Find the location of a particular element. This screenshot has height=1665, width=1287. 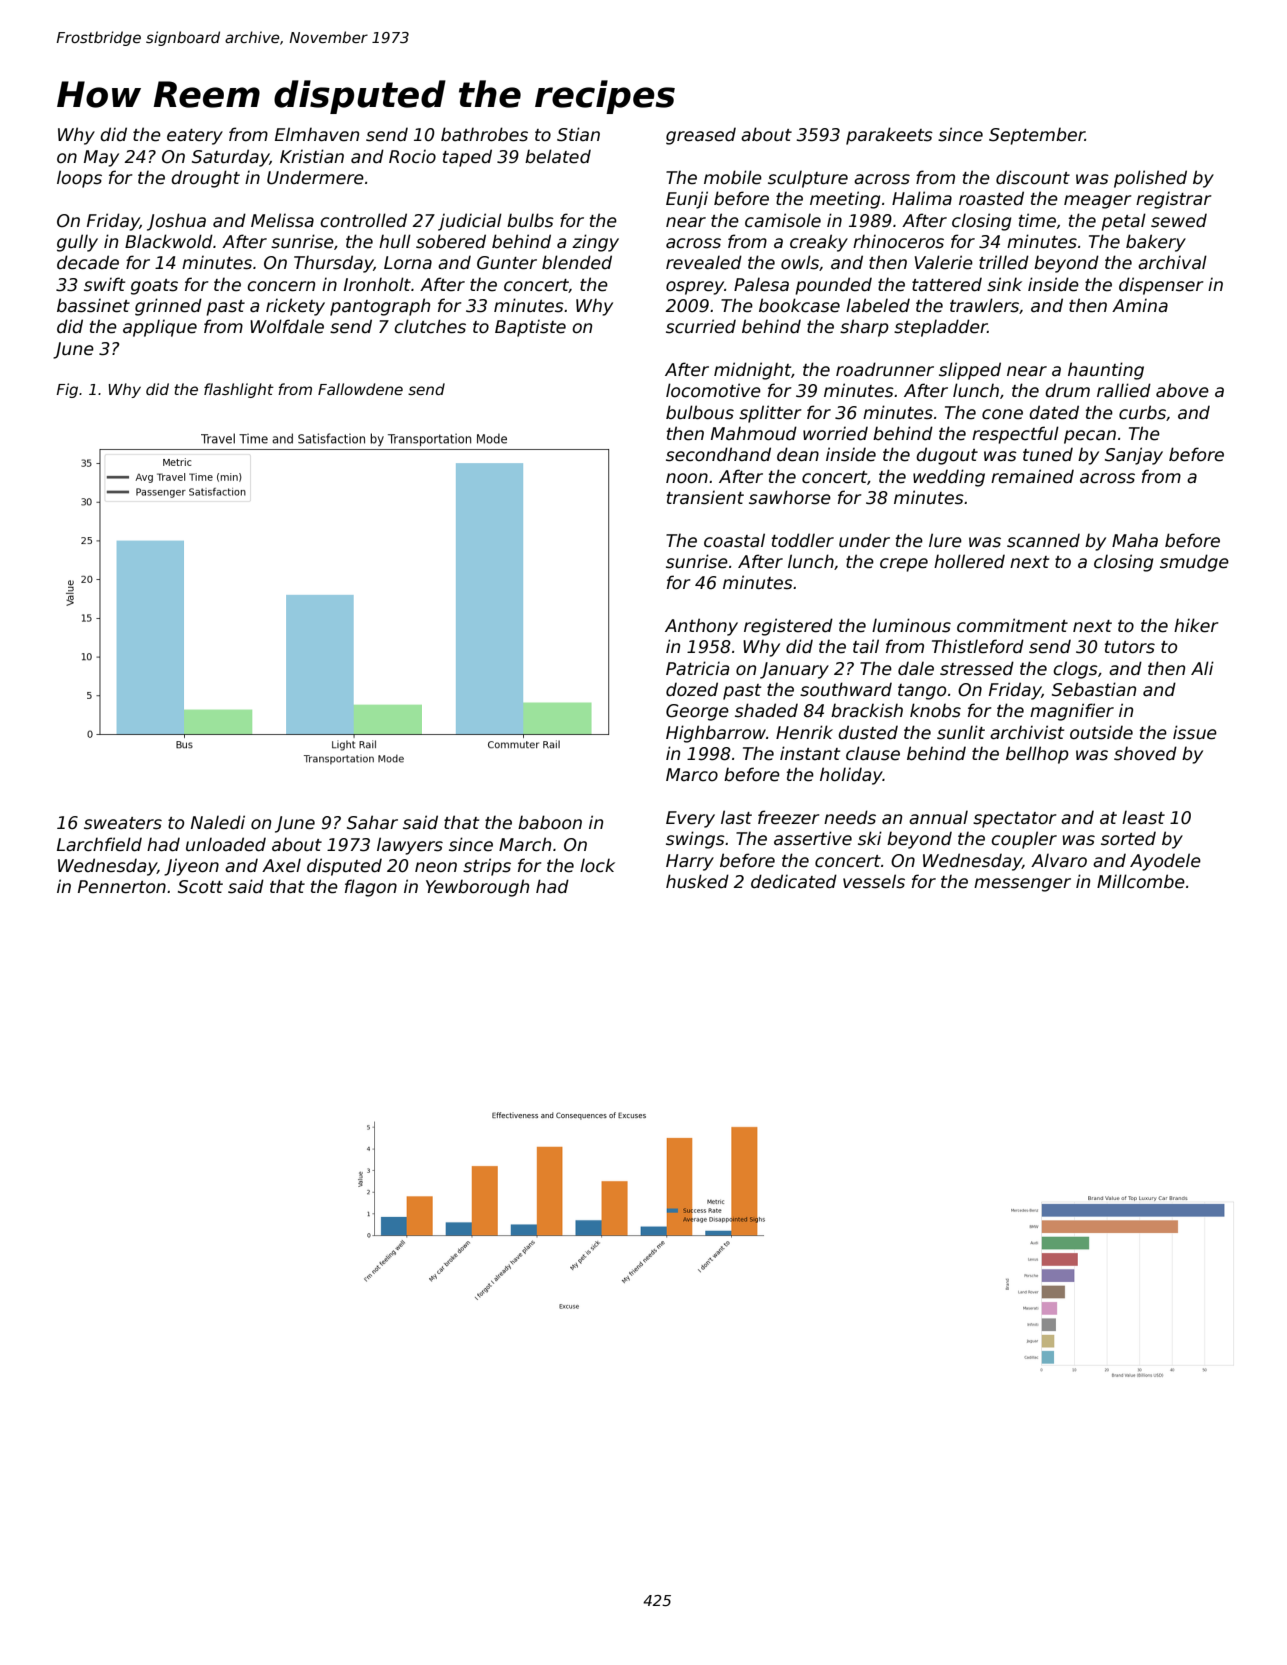

noon is located at coordinates (687, 478).
